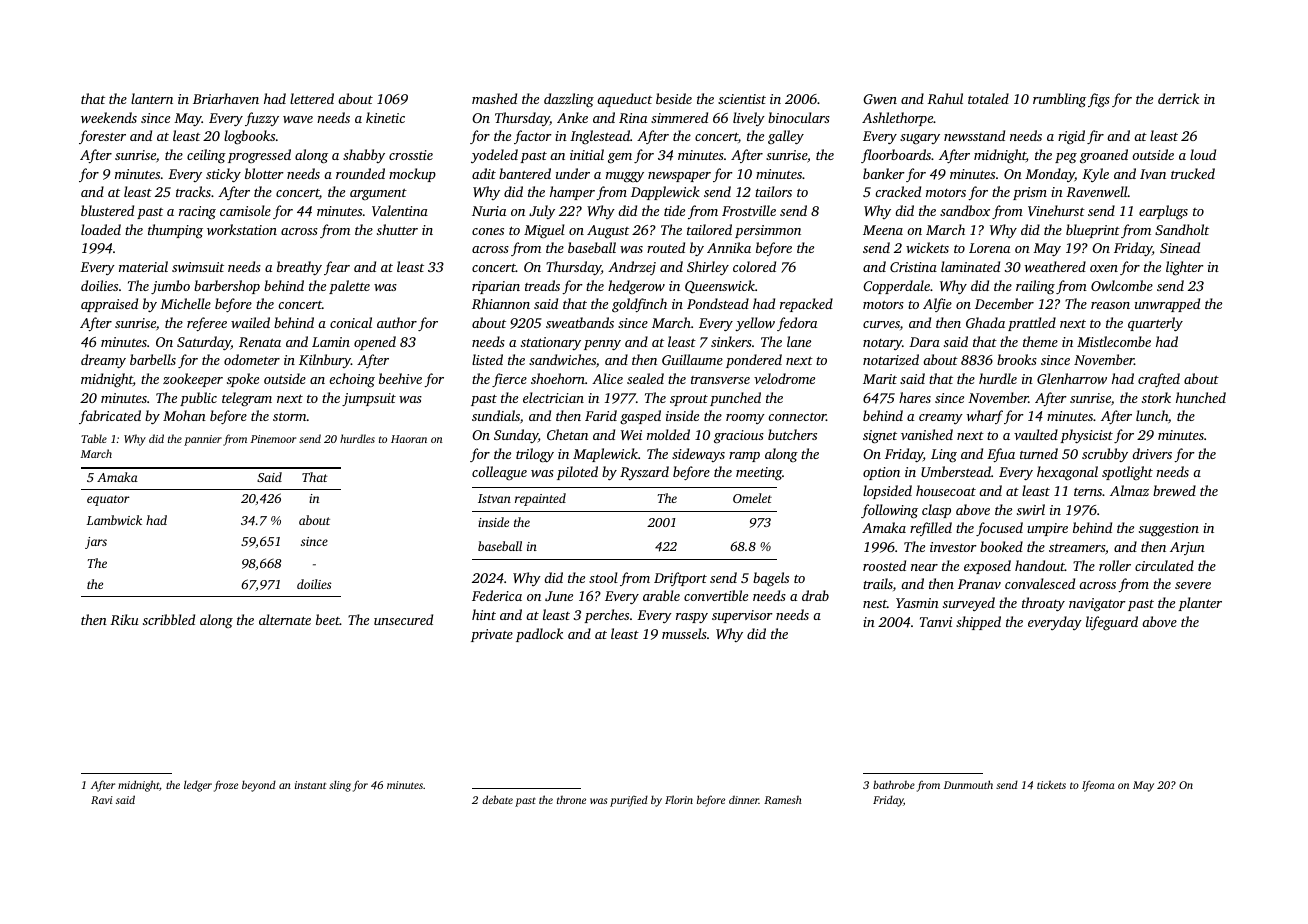  Describe the element at coordinates (1093, 231) in the screenshot. I see `blueprint` at that location.
